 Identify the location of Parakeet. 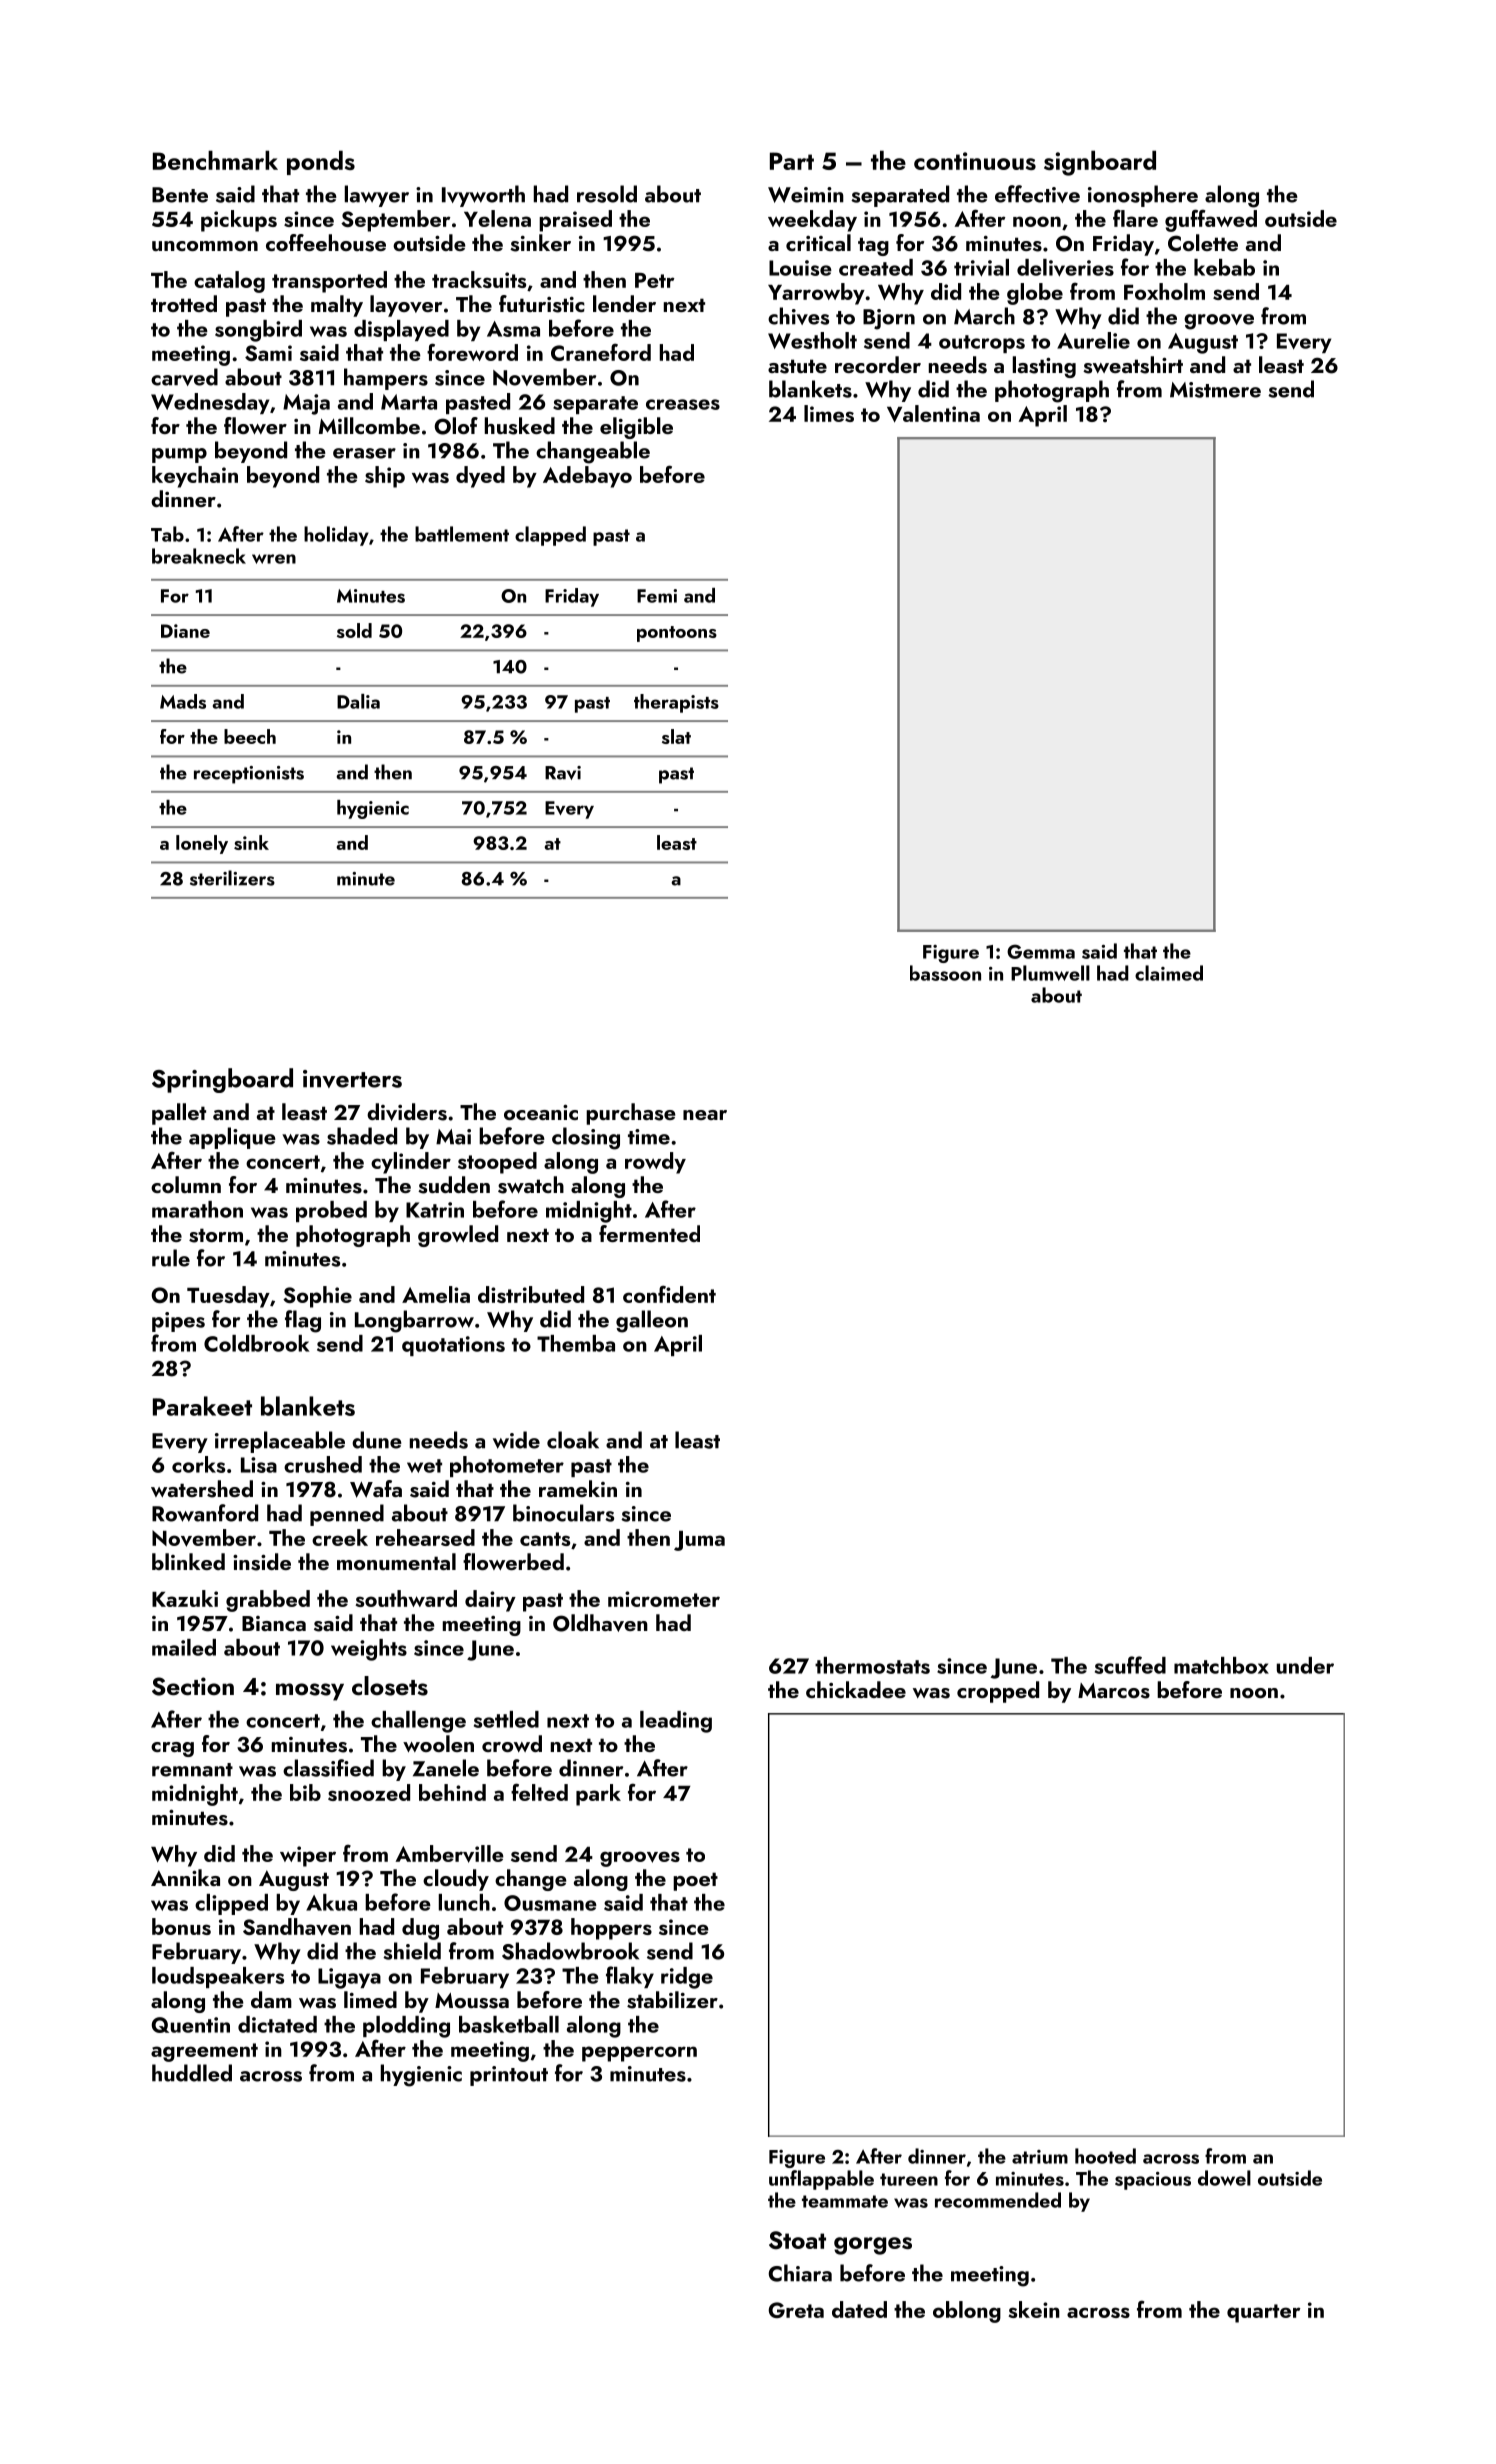
(202, 1406).
